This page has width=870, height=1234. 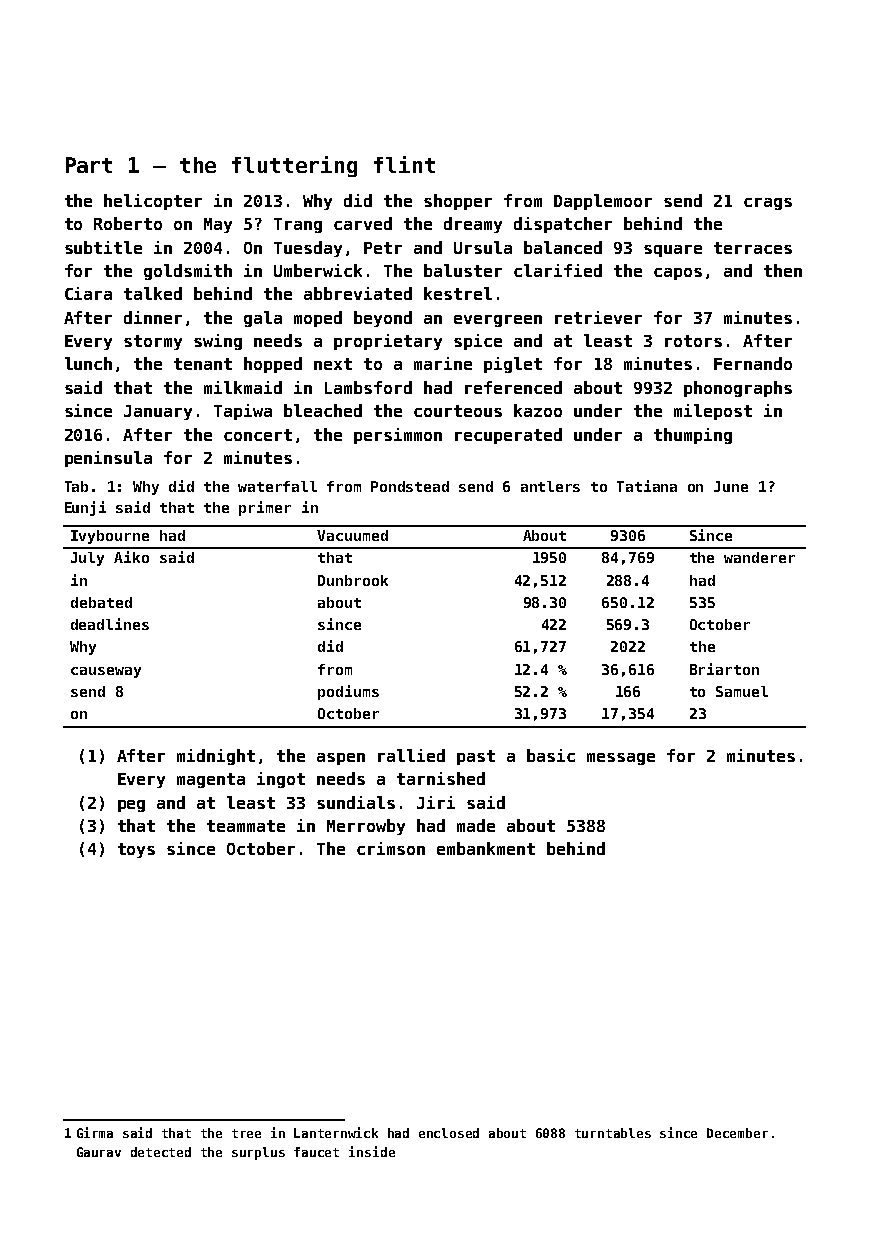 What do you see at coordinates (742, 691) in the page?
I see `Samuel` at bounding box center [742, 691].
